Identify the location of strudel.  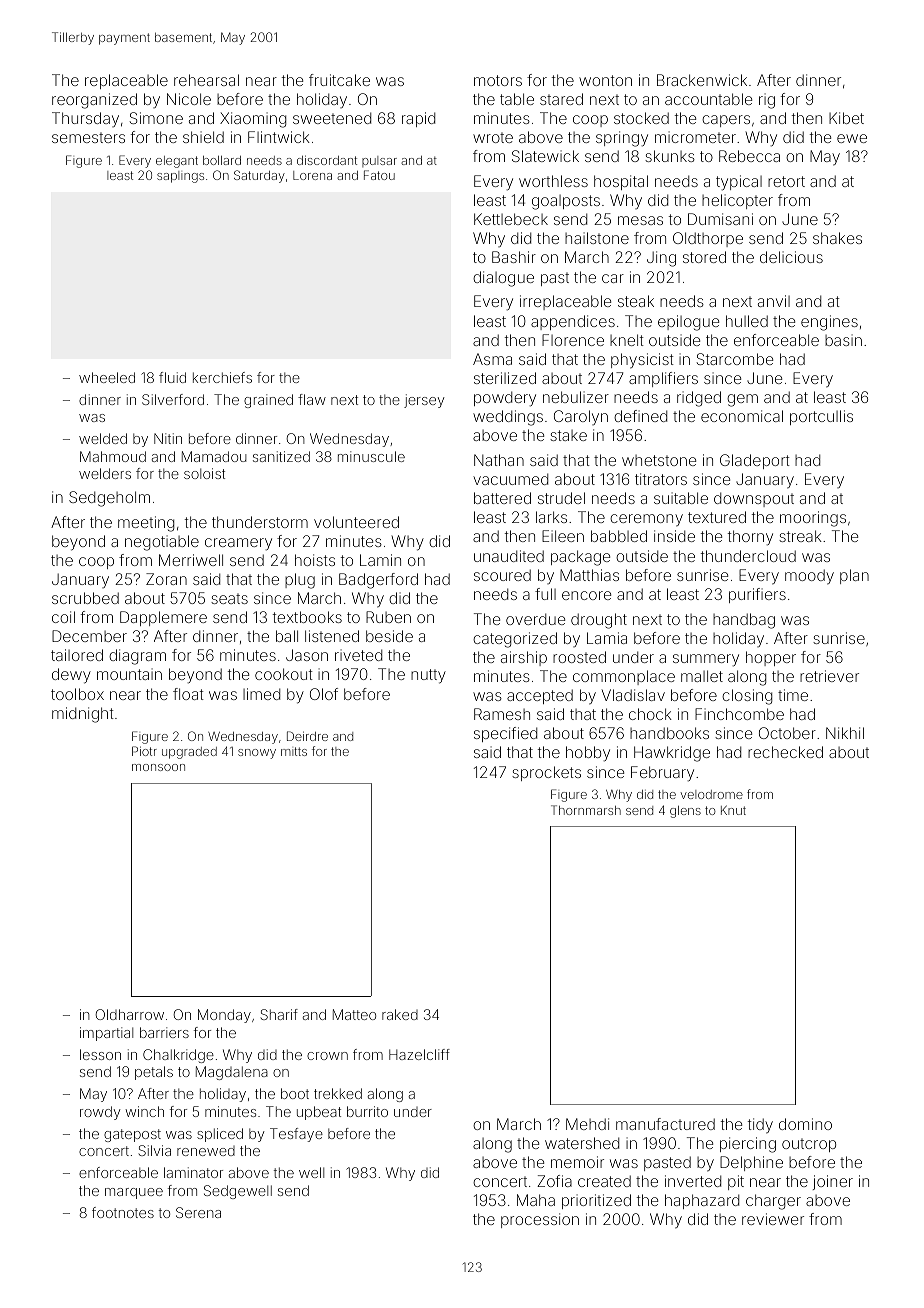
(561, 498).
